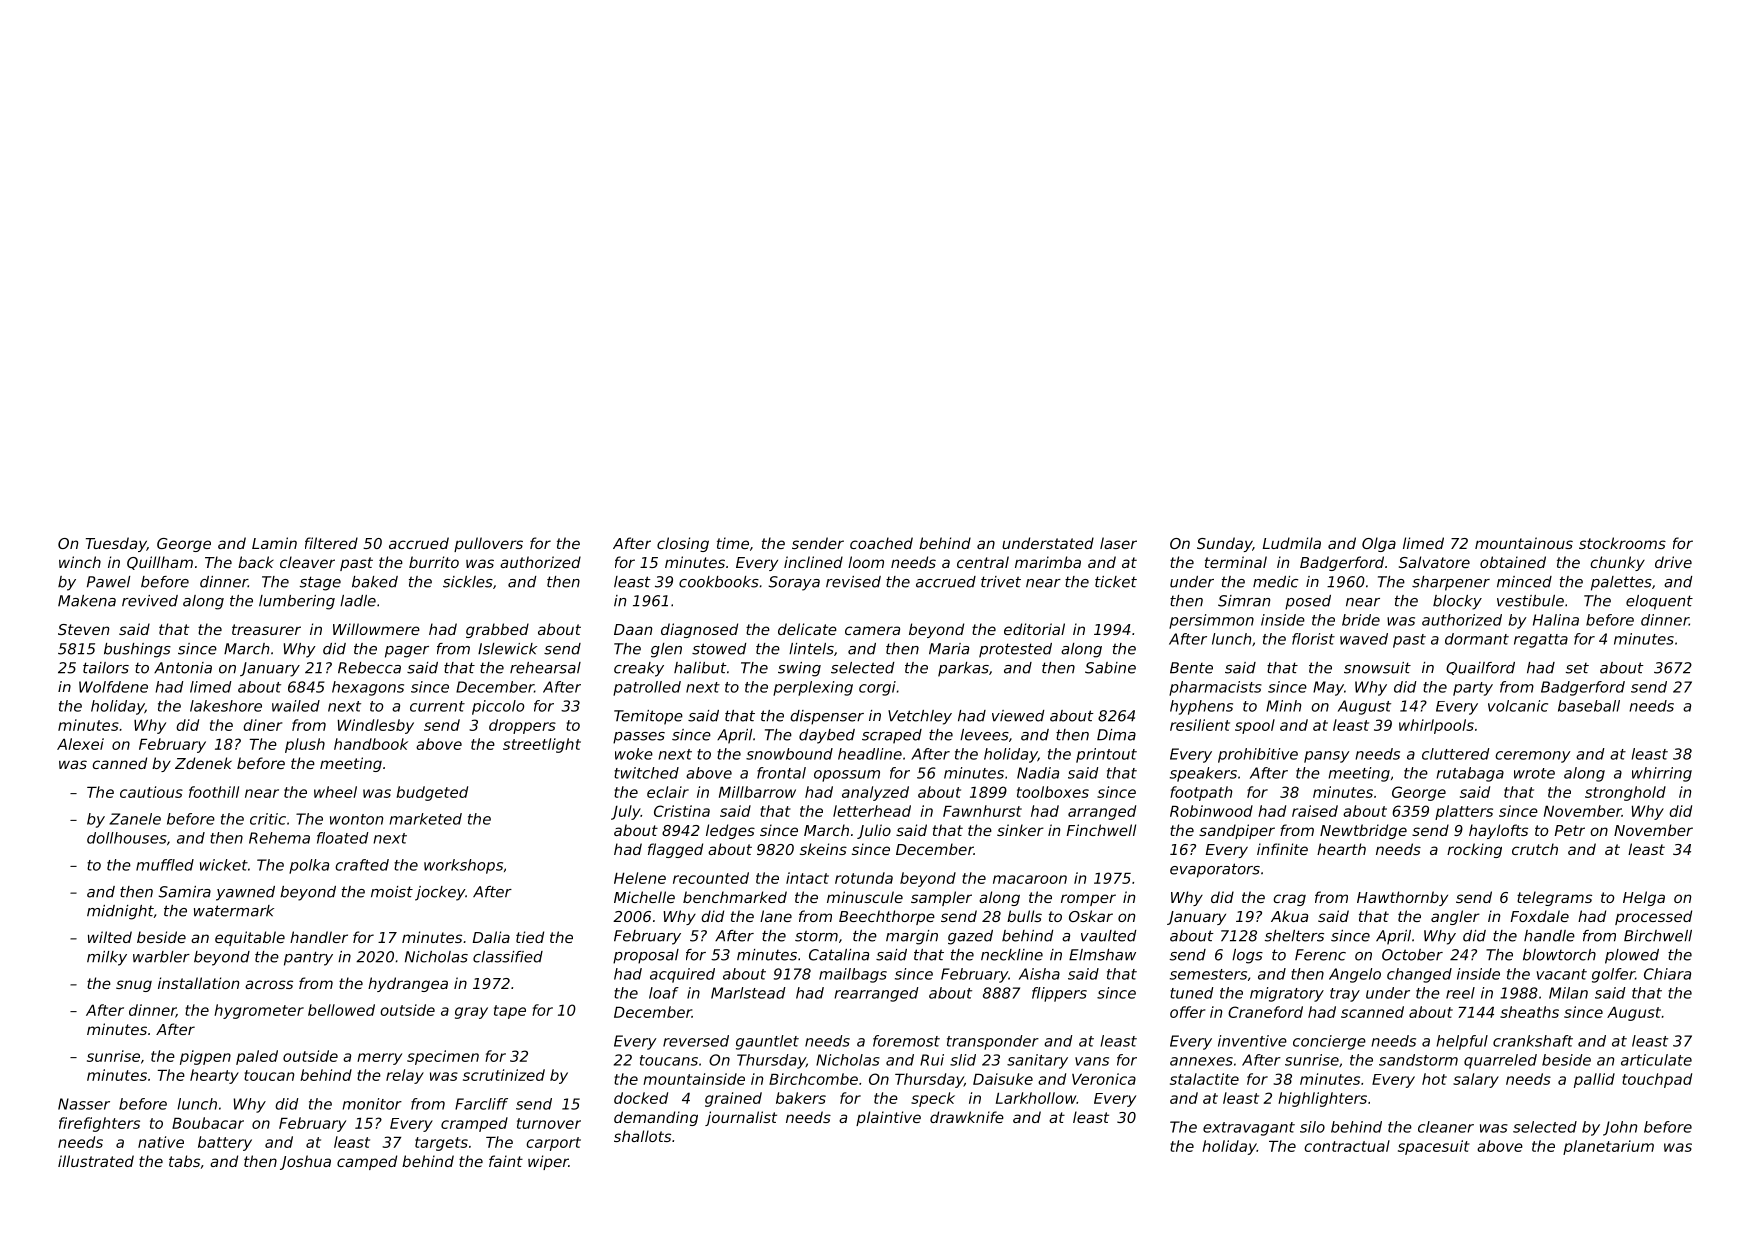 This screenshot has width=1750, height=1237. I want to click on Fawnhurst, so click(982, 811).
